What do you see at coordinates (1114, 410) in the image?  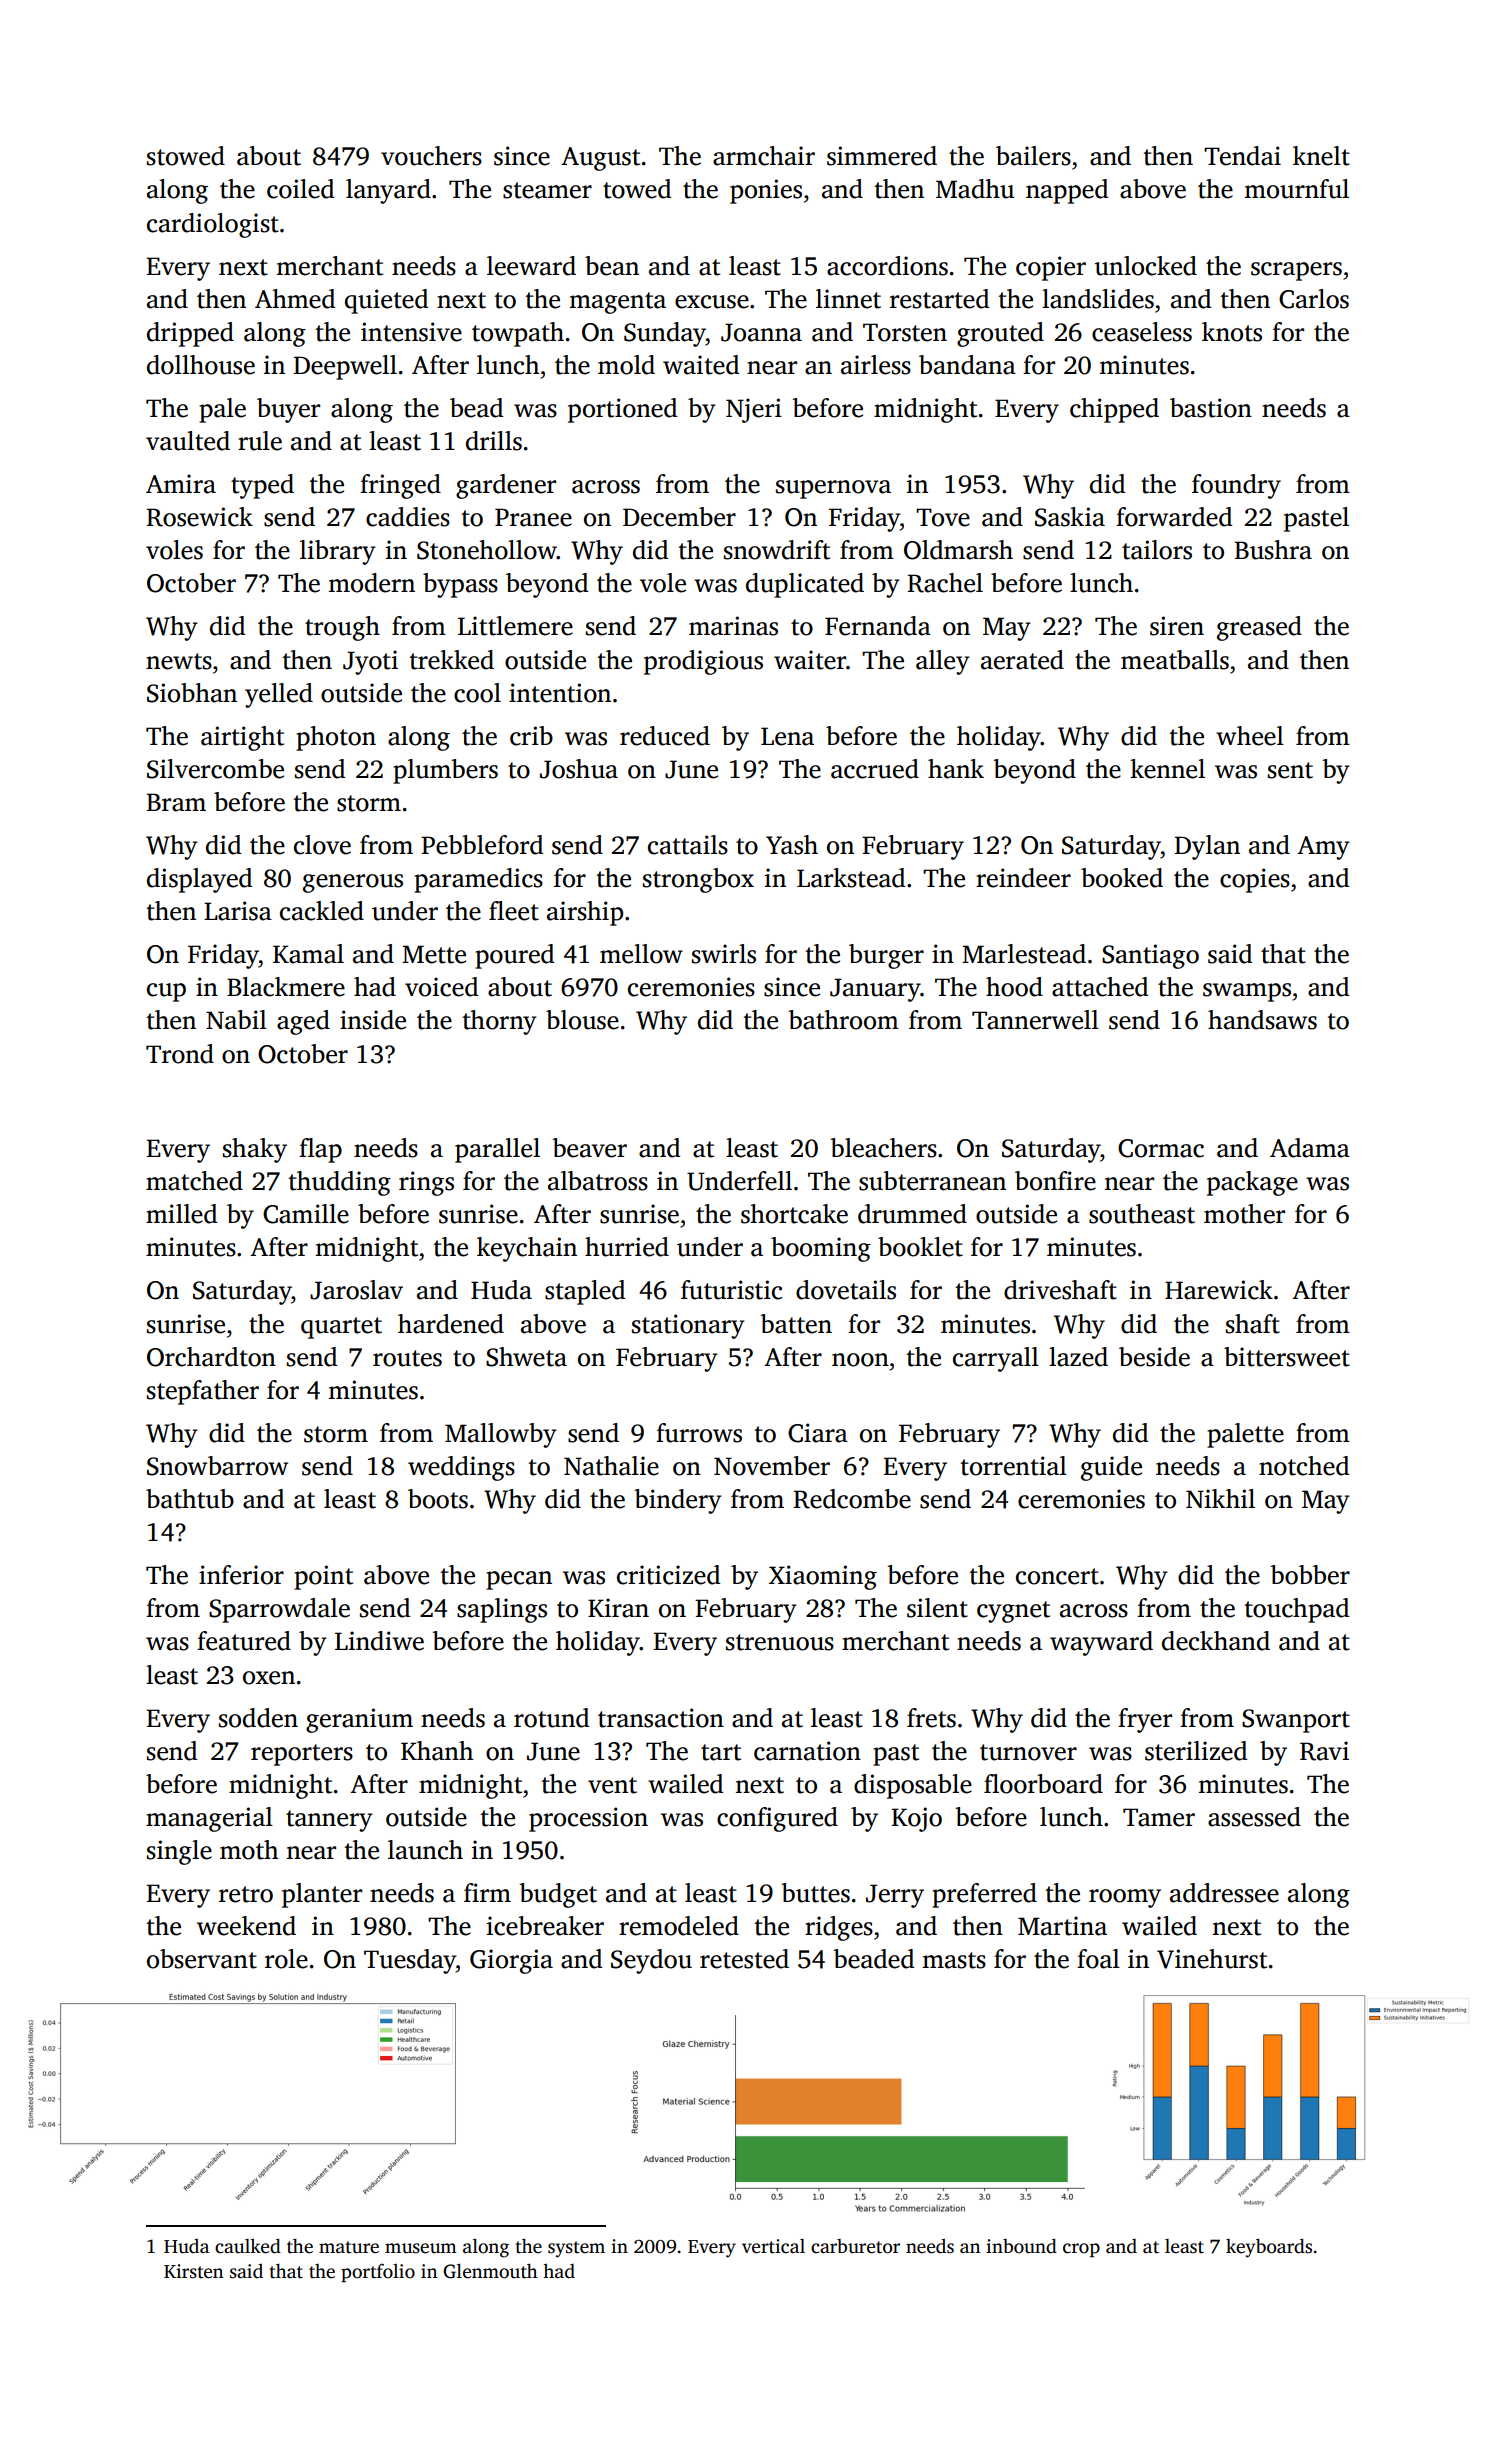 I see `chipped` at bounding box center [1114, 410].
